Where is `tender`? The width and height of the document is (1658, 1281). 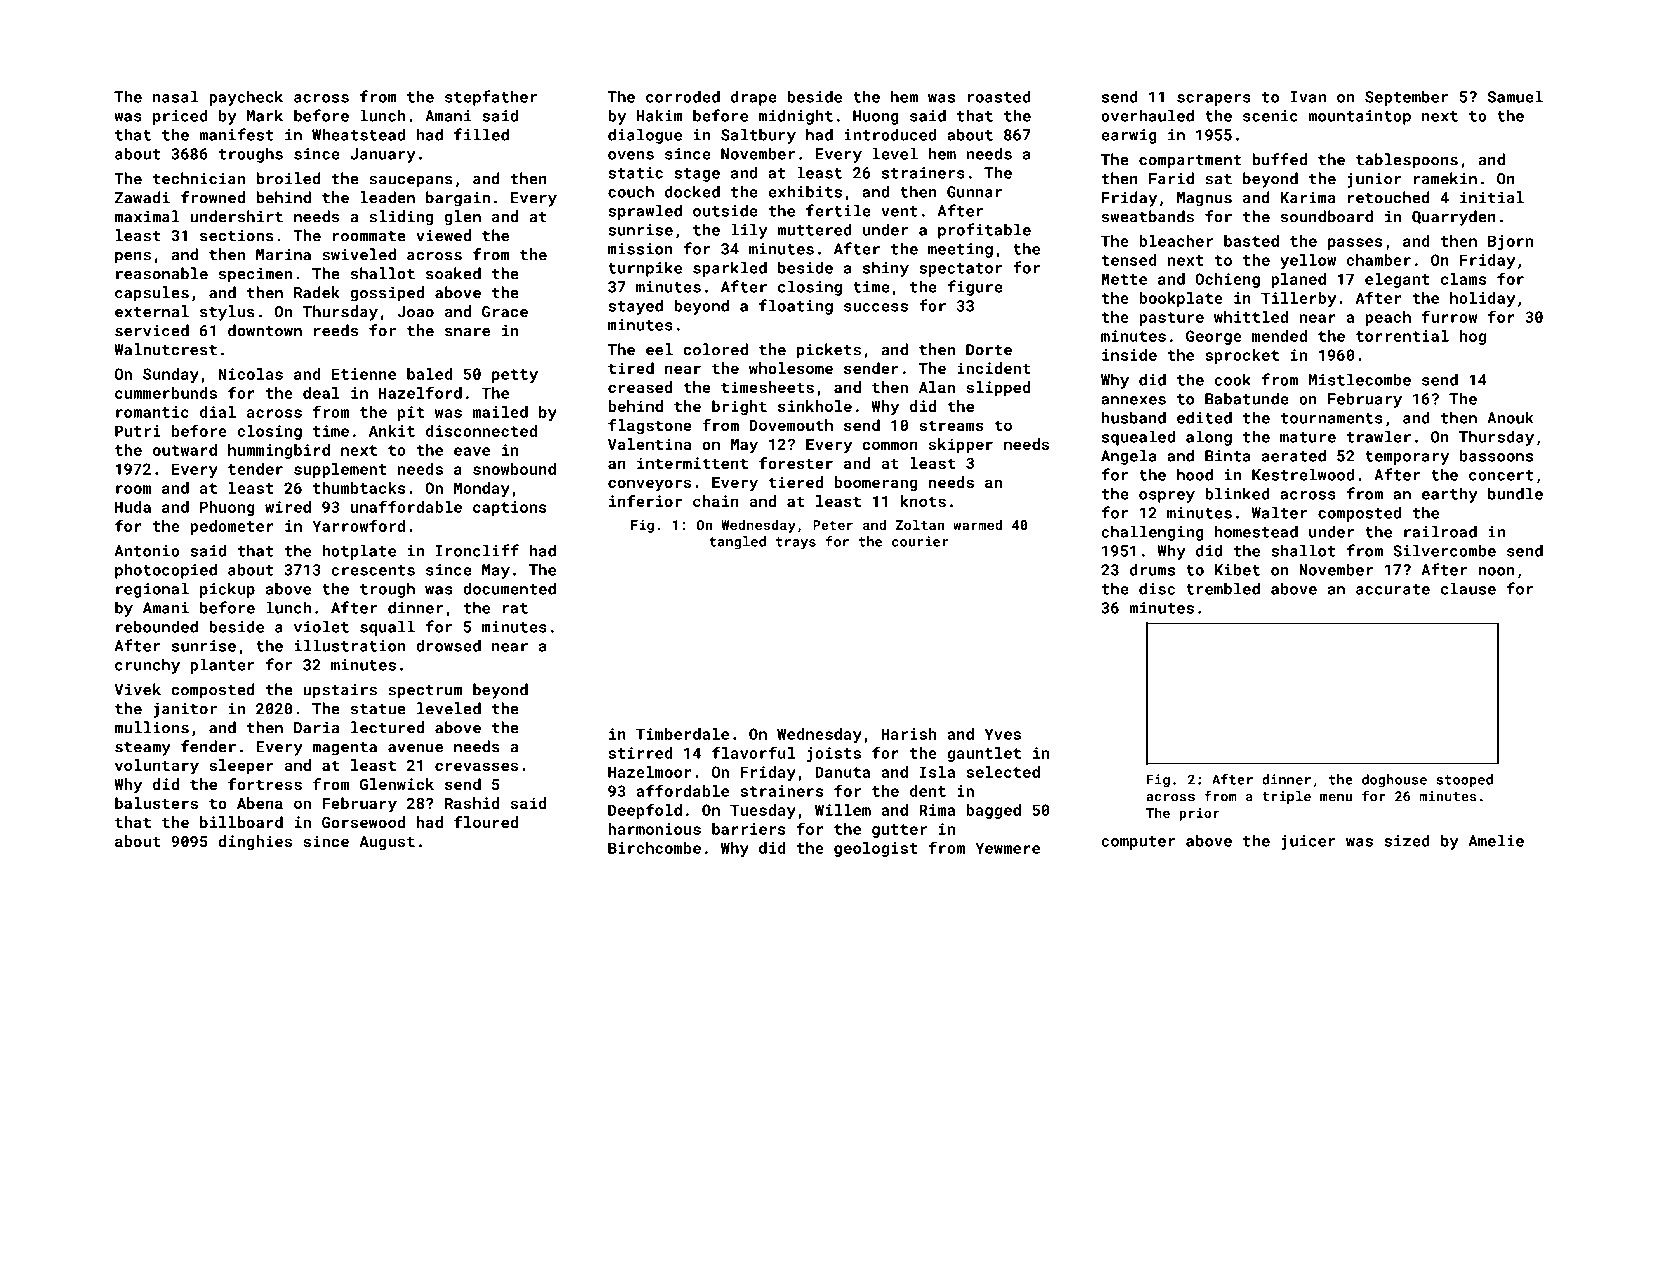
tender is located at coordinates (255, 469).
